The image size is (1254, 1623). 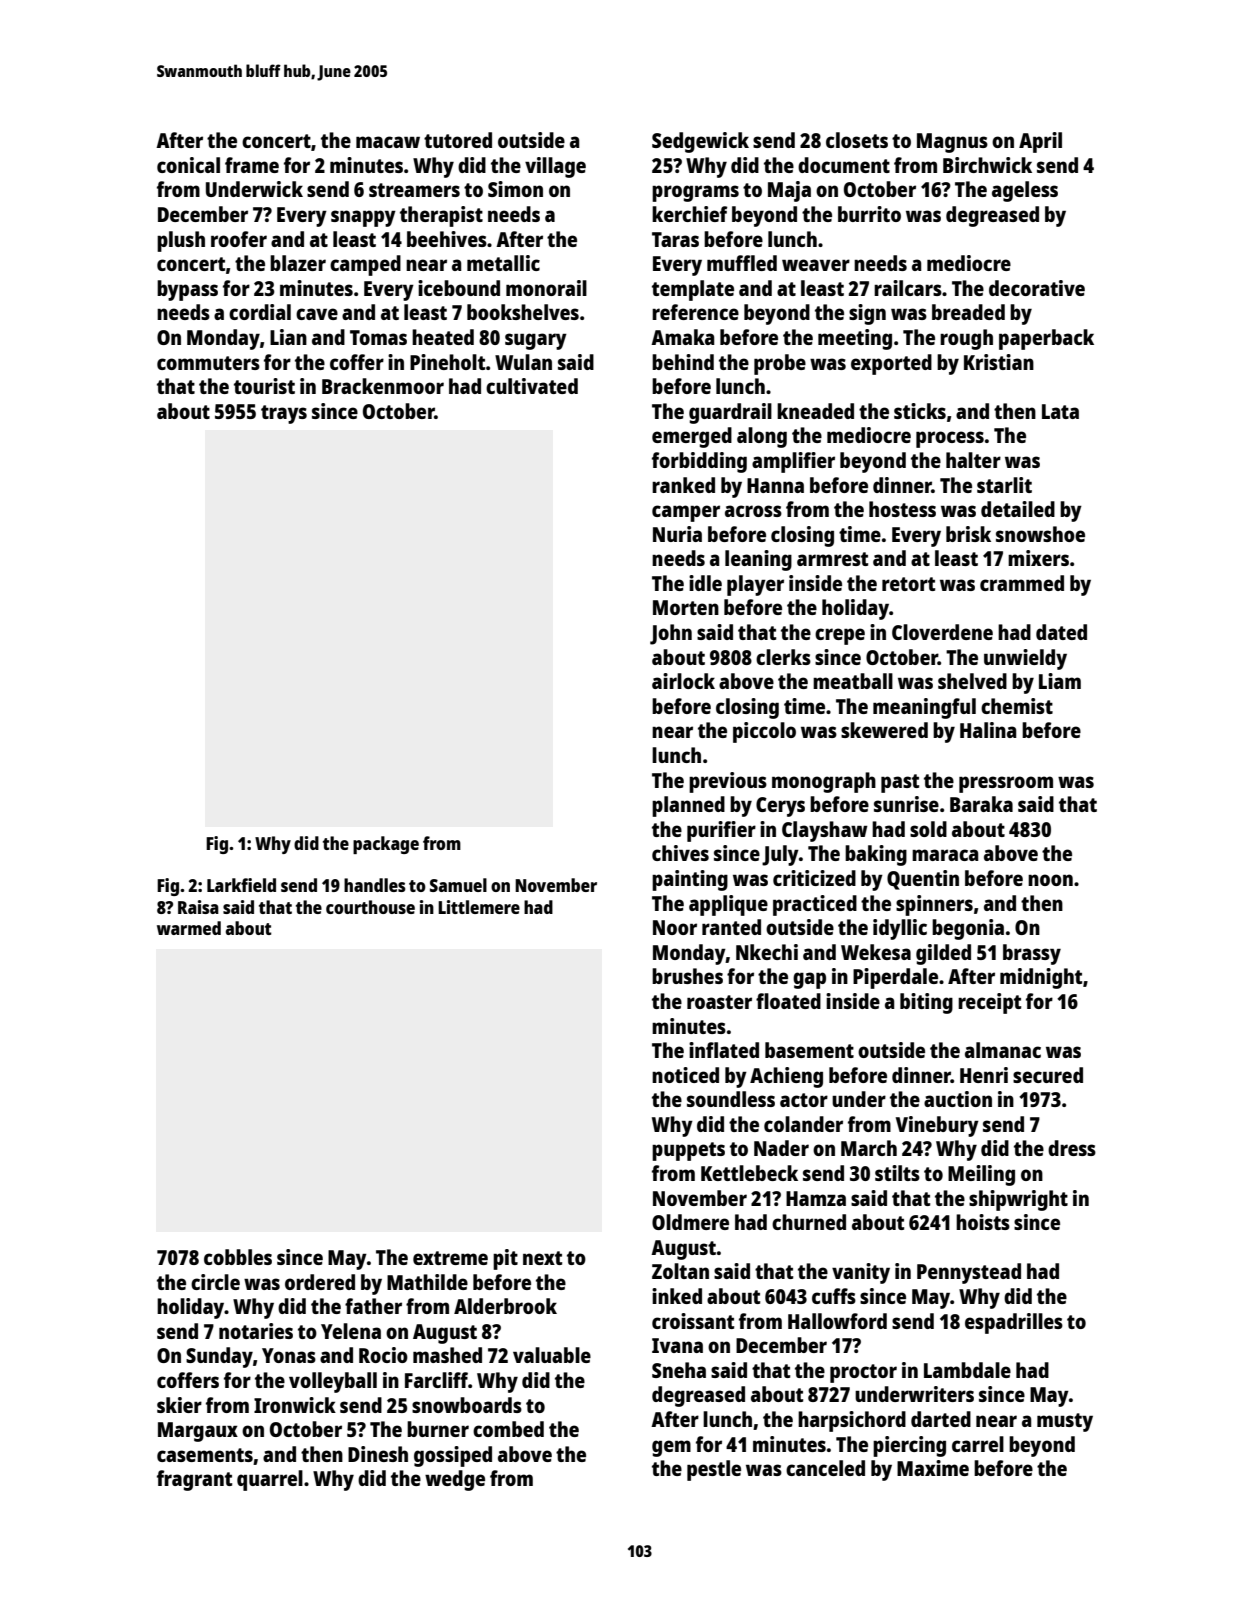 I want to click on package, so click(x=386, y=845).
